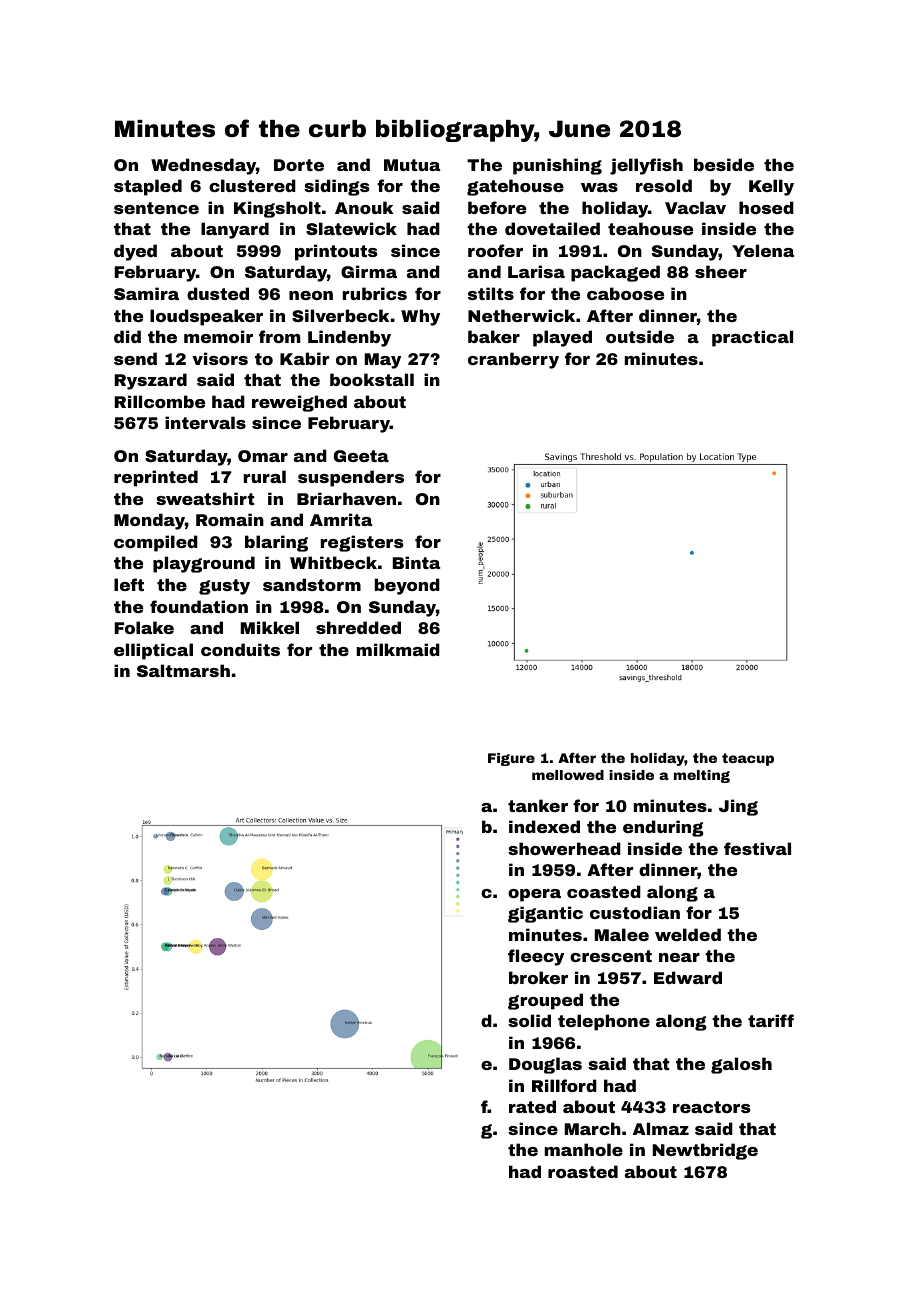 This screenshot has height=1316, width=908. Describe the element at coordinates (604, 1022) in the screenshot. I see `telephone` at that location.
